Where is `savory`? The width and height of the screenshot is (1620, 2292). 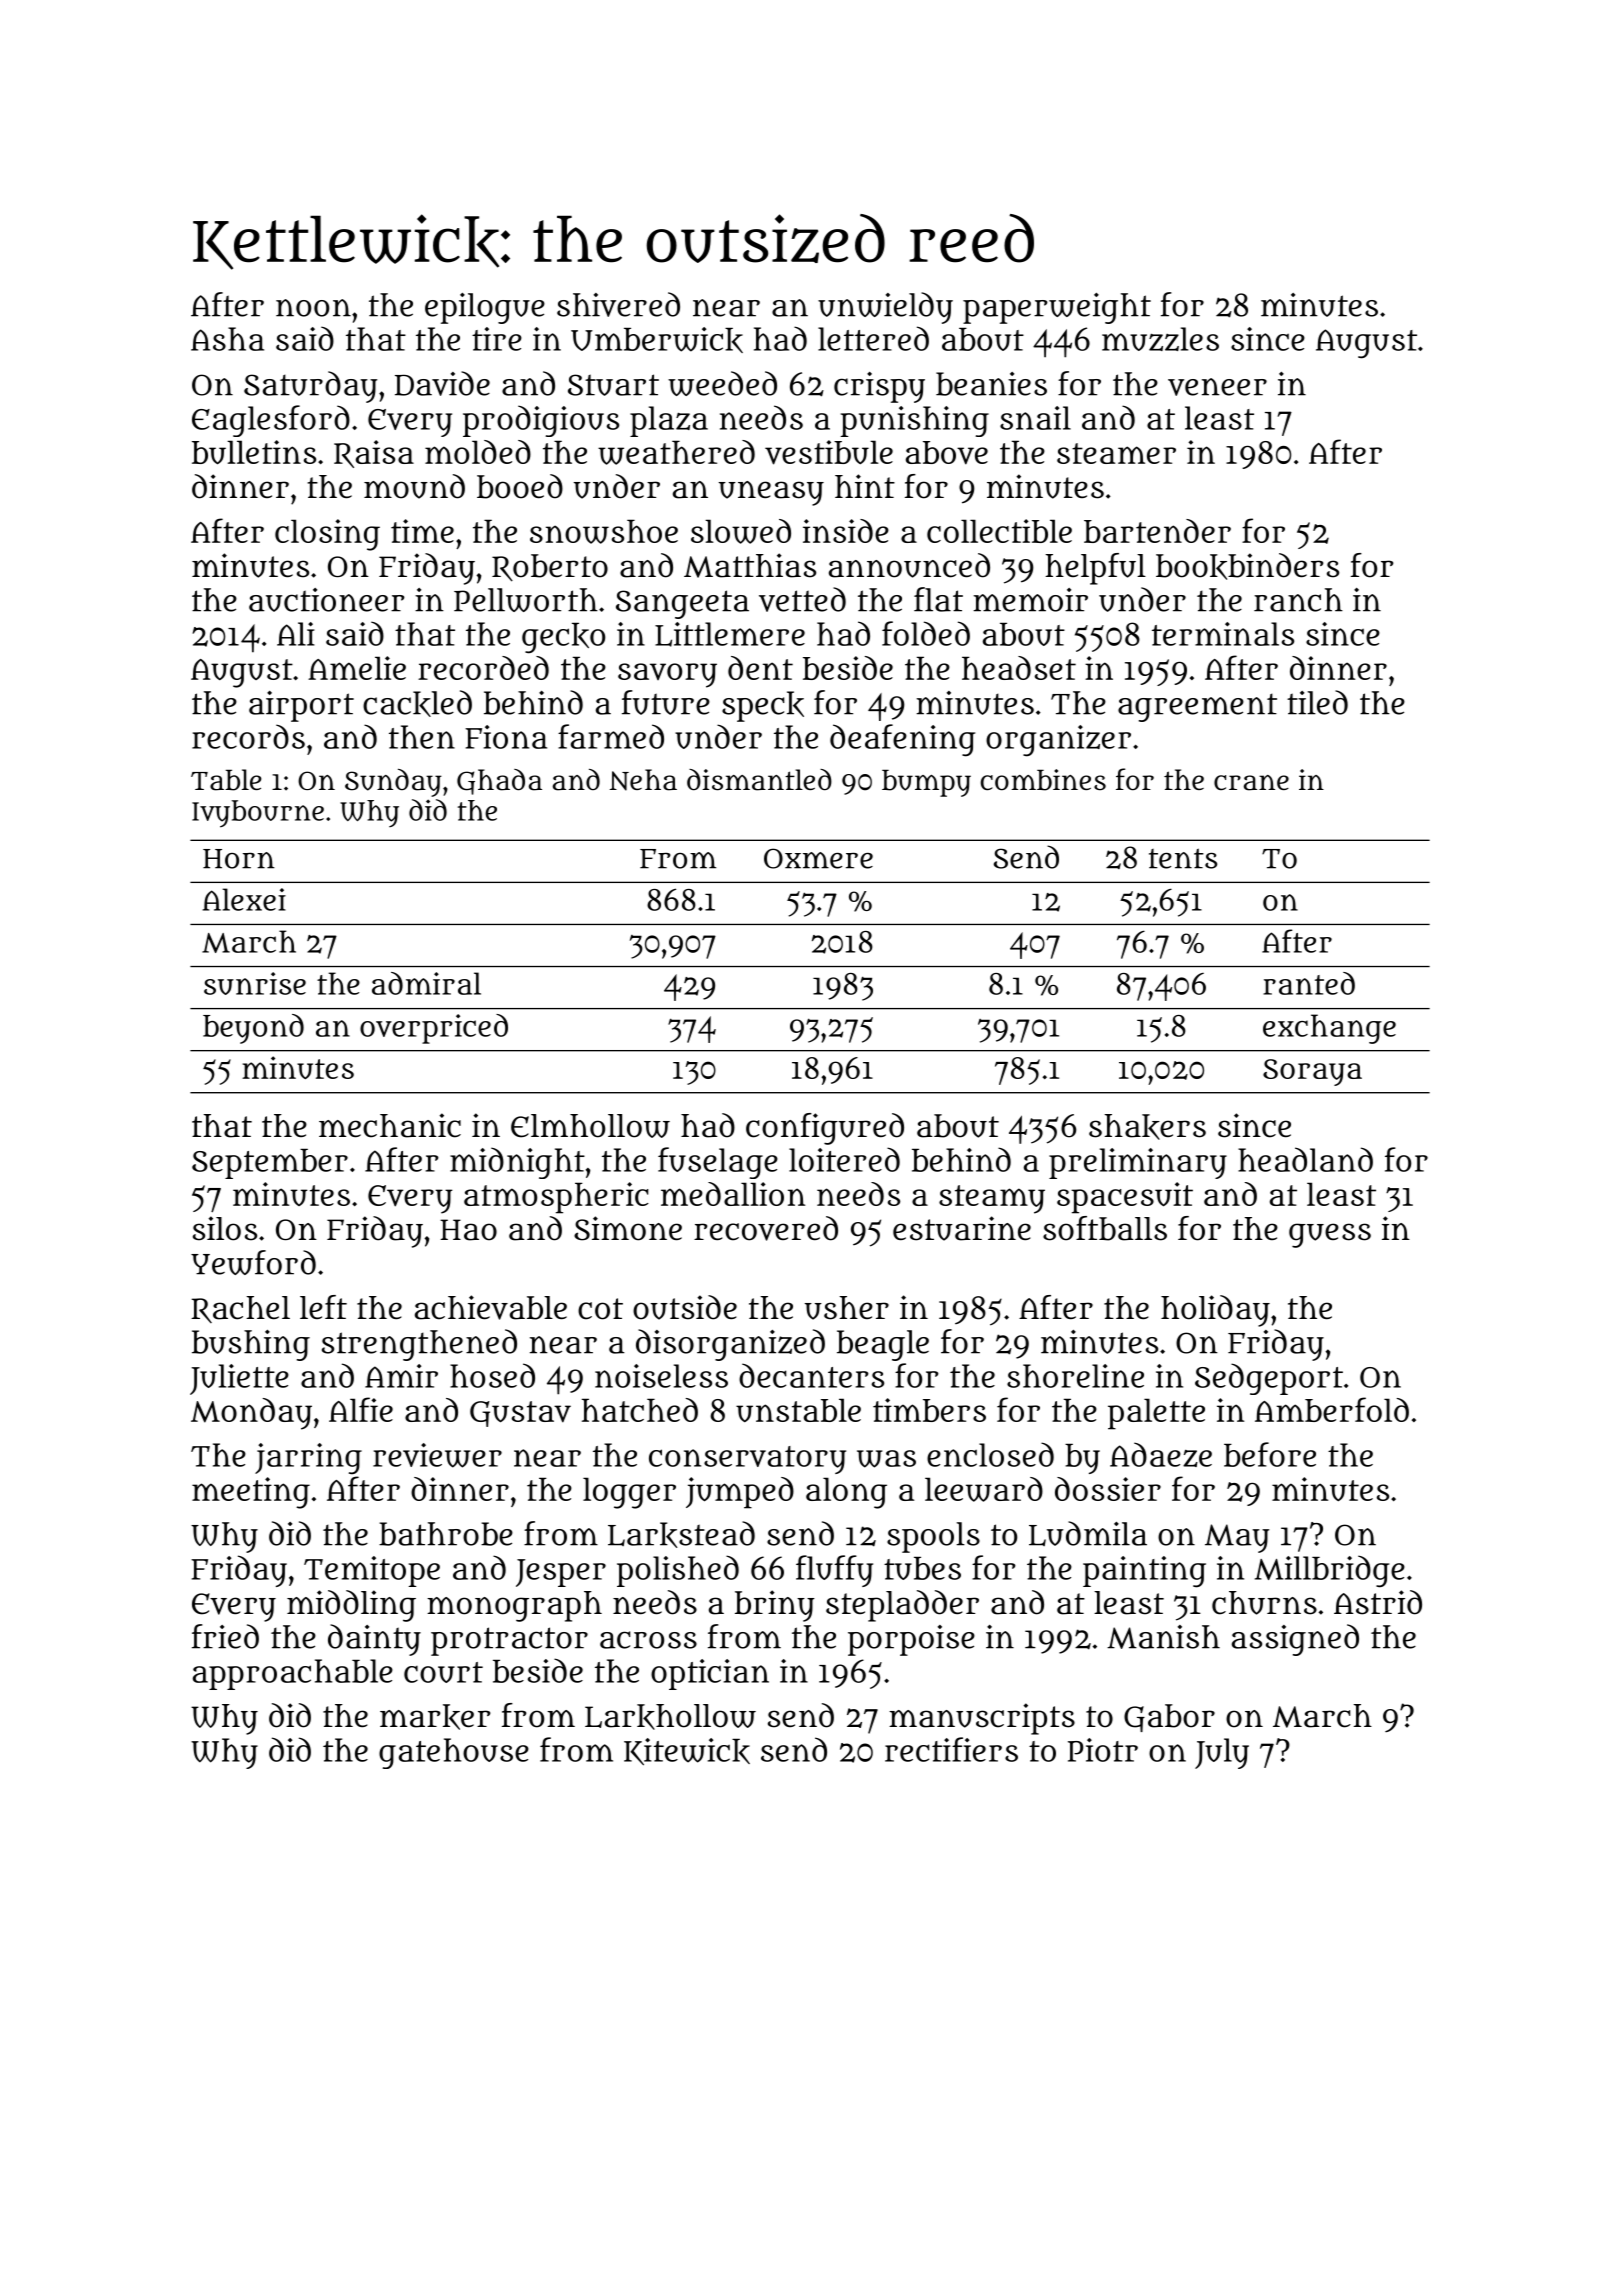
savory is located at coordinates (667, 675).
